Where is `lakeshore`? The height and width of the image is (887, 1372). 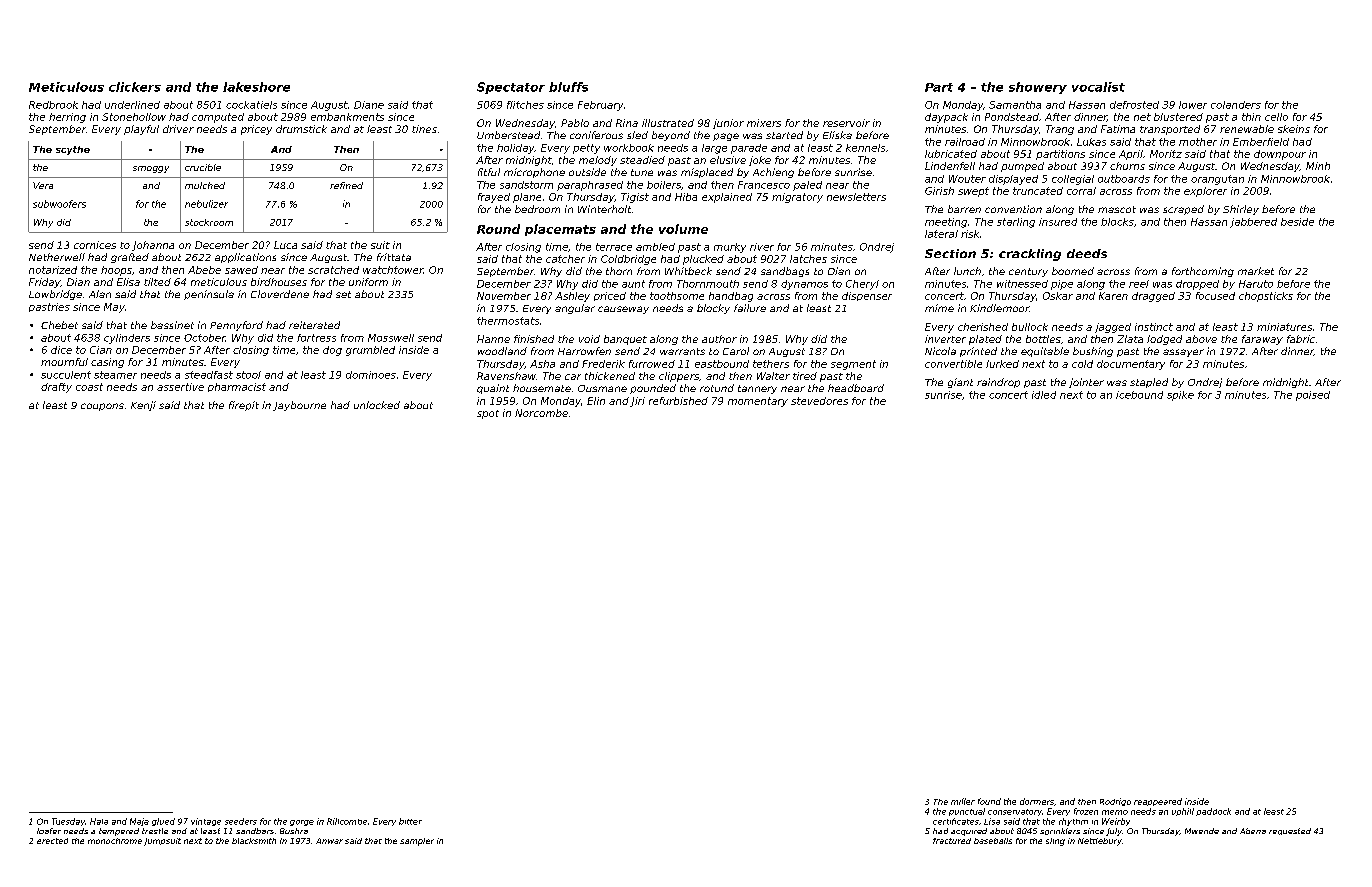 lakeshore is located at coordinates (256, 87).
